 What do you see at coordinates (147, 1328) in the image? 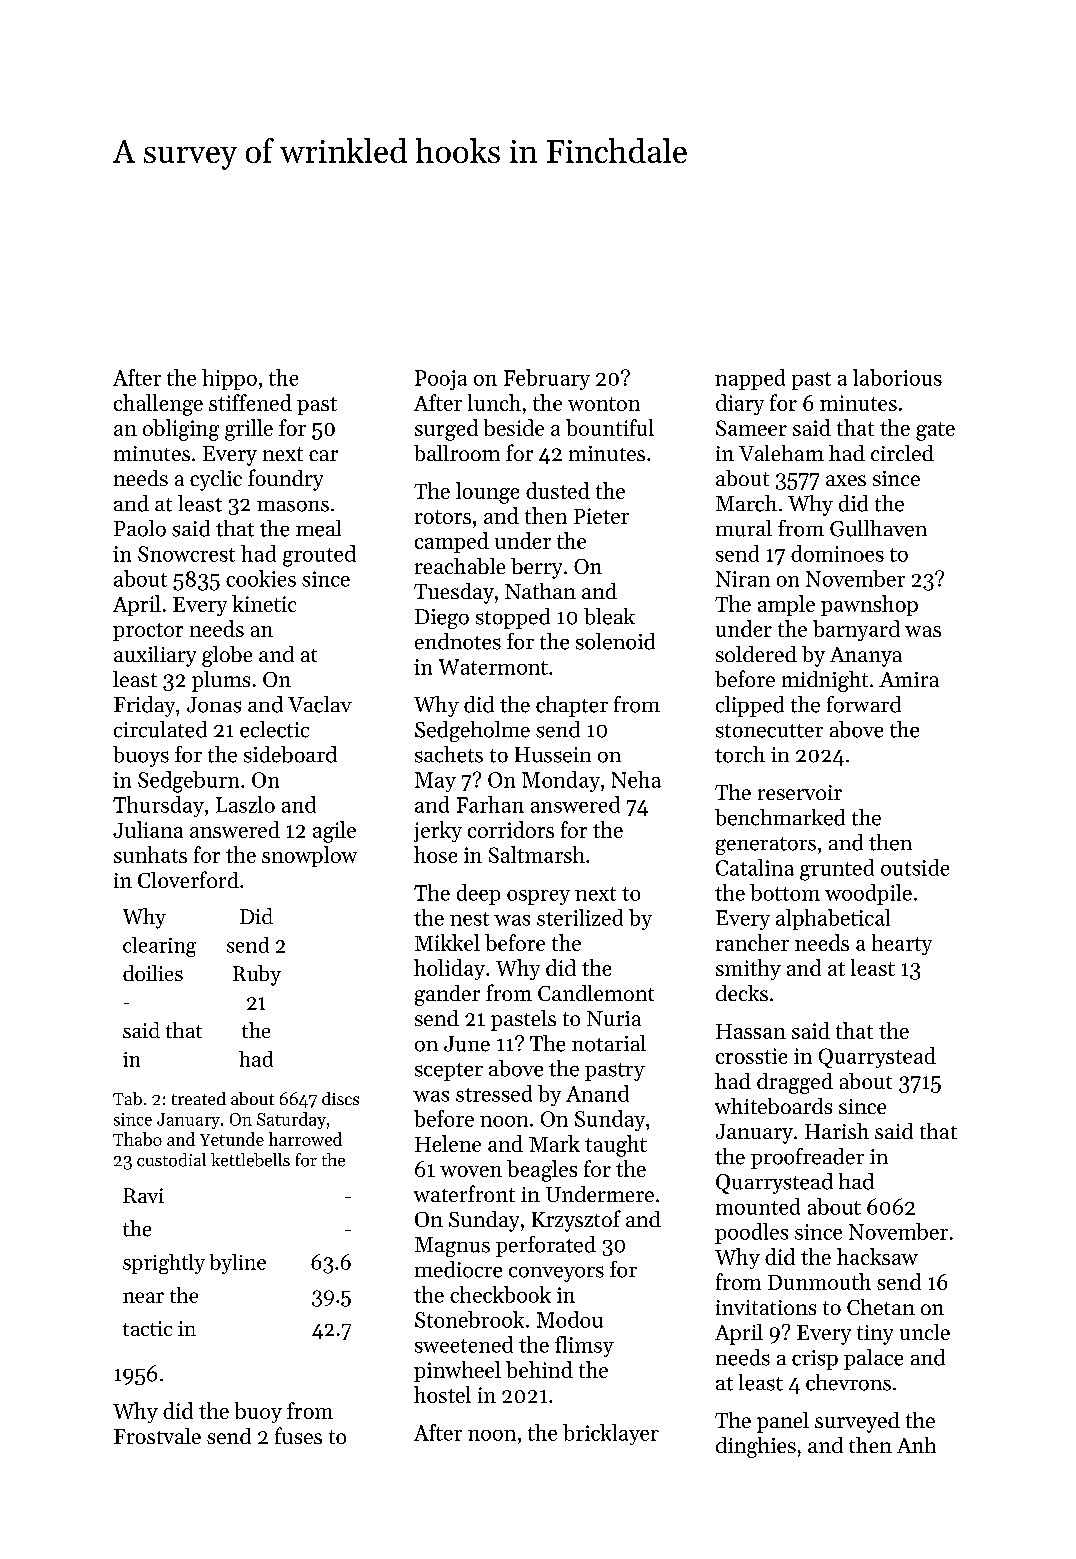
I see `tactic` at bounding box center [147, 1328].
